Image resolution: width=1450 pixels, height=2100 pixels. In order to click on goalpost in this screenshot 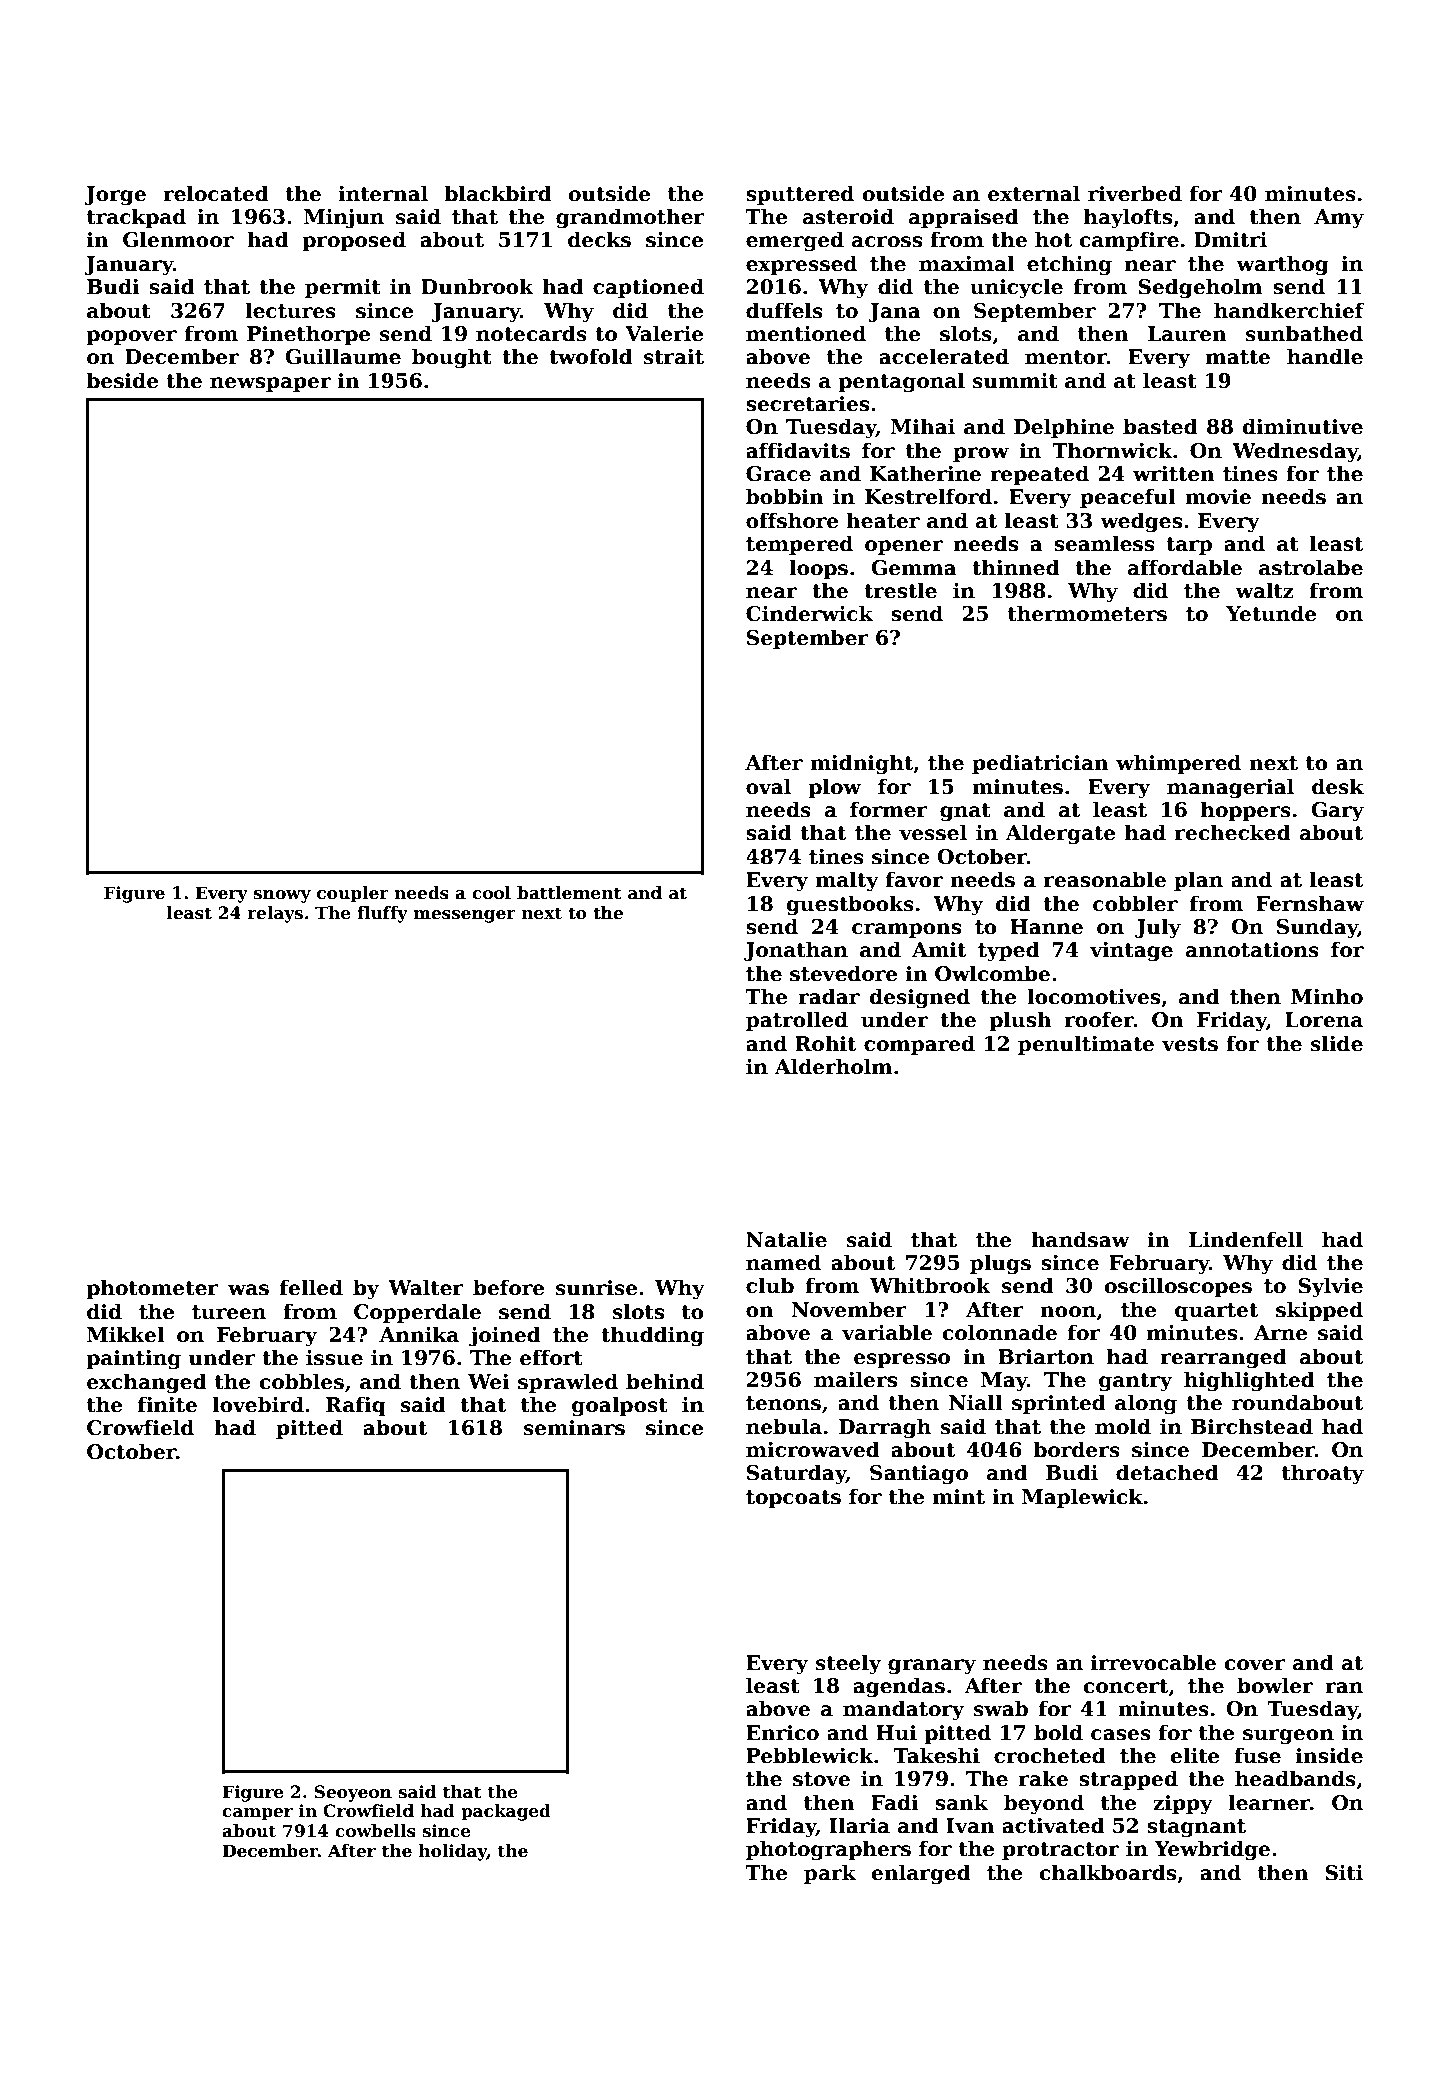, I will do `click(620, 1406)`.
